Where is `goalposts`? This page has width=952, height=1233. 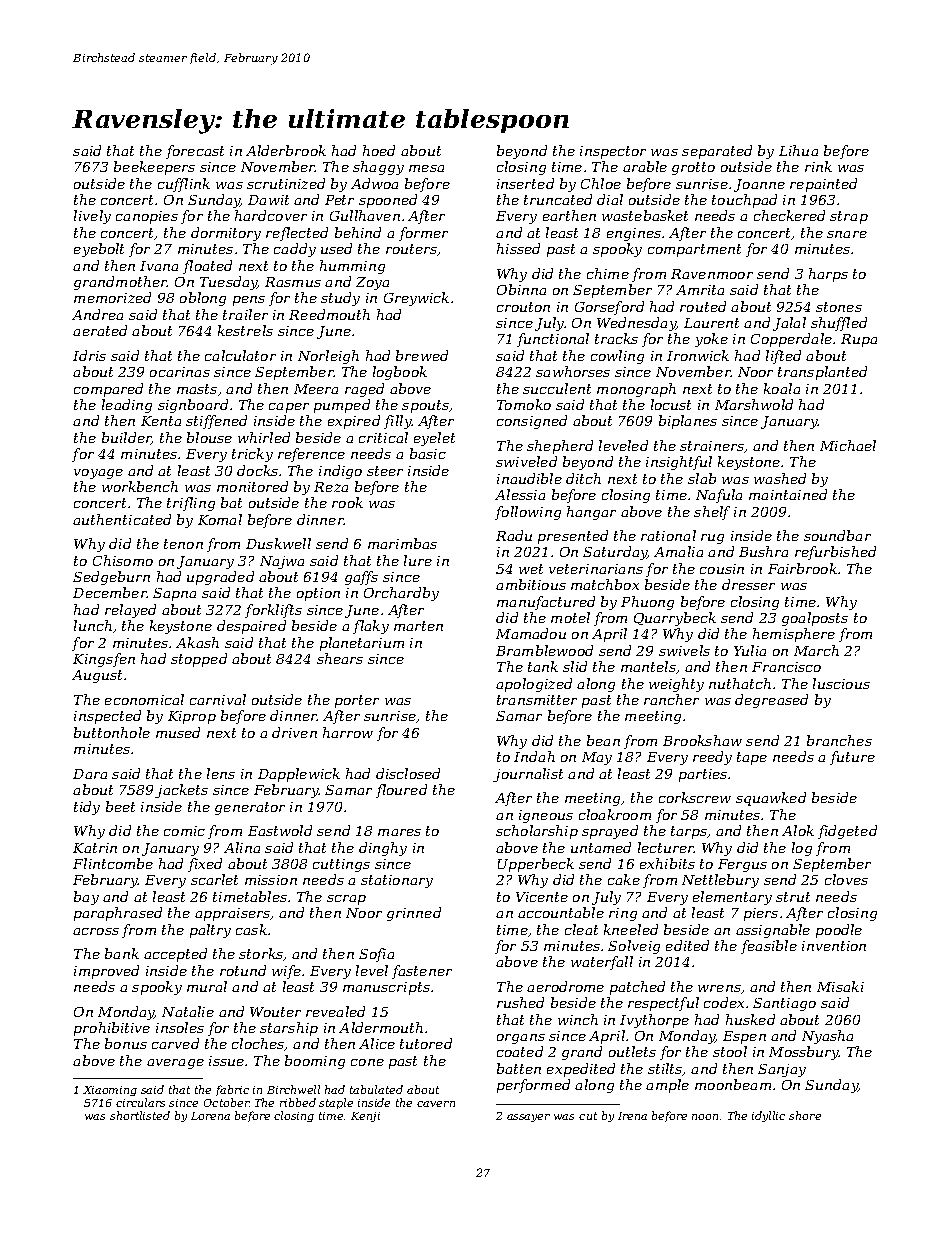 goalposts is located at coordinates (815, 619).
